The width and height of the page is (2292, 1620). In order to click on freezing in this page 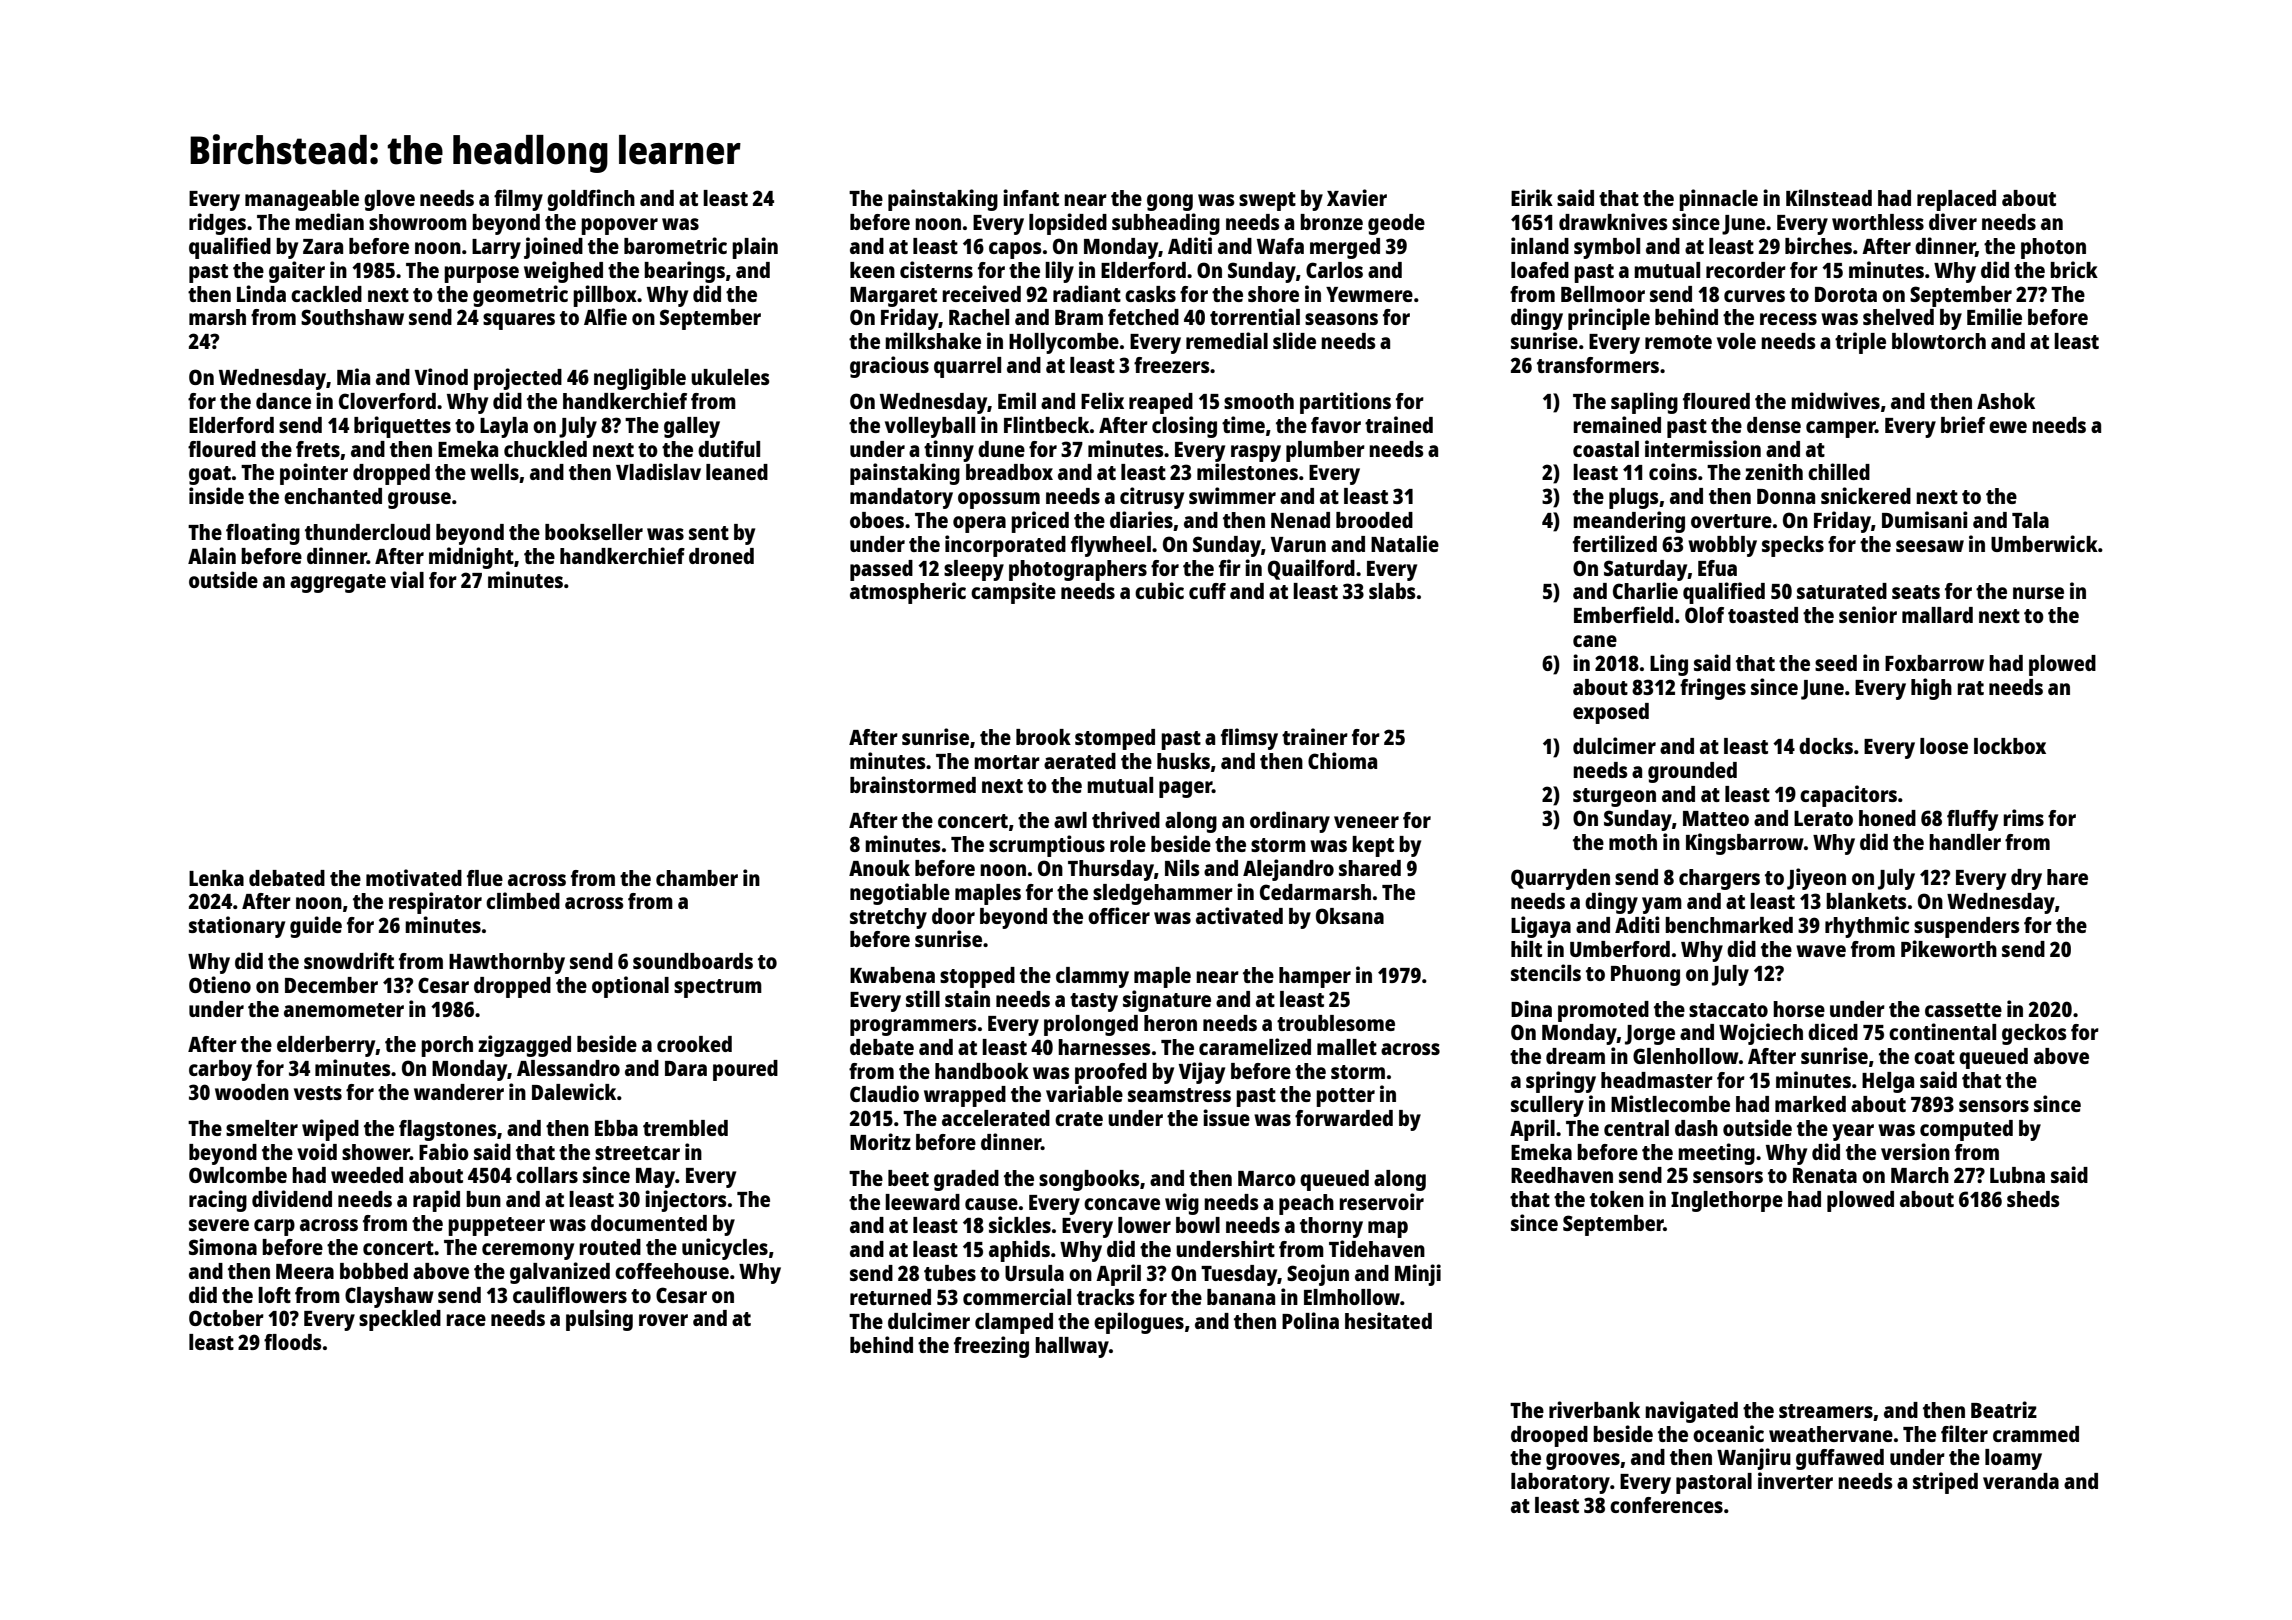, I will do `click(991, 1347)`.
